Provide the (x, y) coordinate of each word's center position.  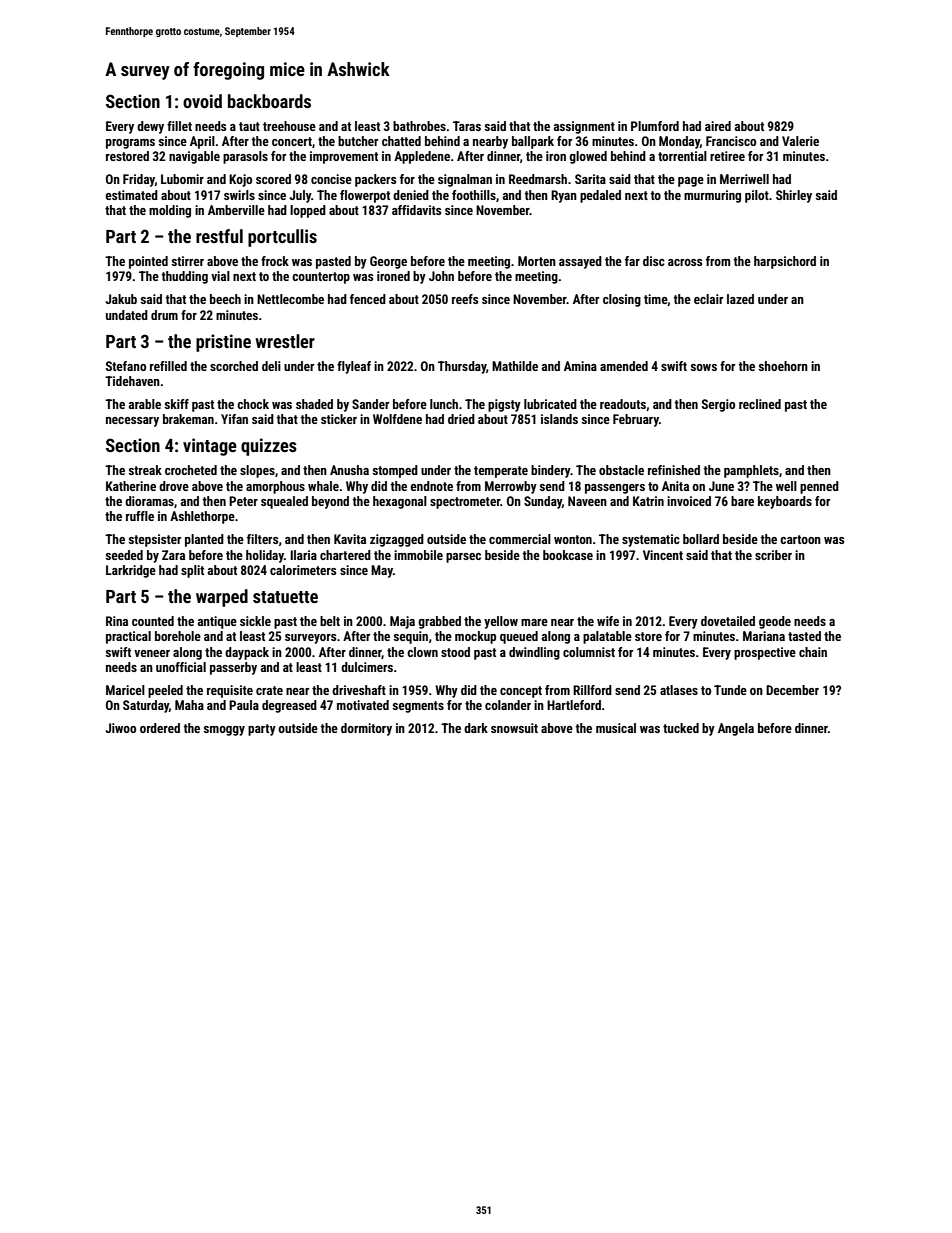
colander (508, 705)
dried (461, 419)
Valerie (800, 141)
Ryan (564, 196)
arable (145, 404)
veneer (152, 653)
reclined (760, 404)
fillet (179, 126)
